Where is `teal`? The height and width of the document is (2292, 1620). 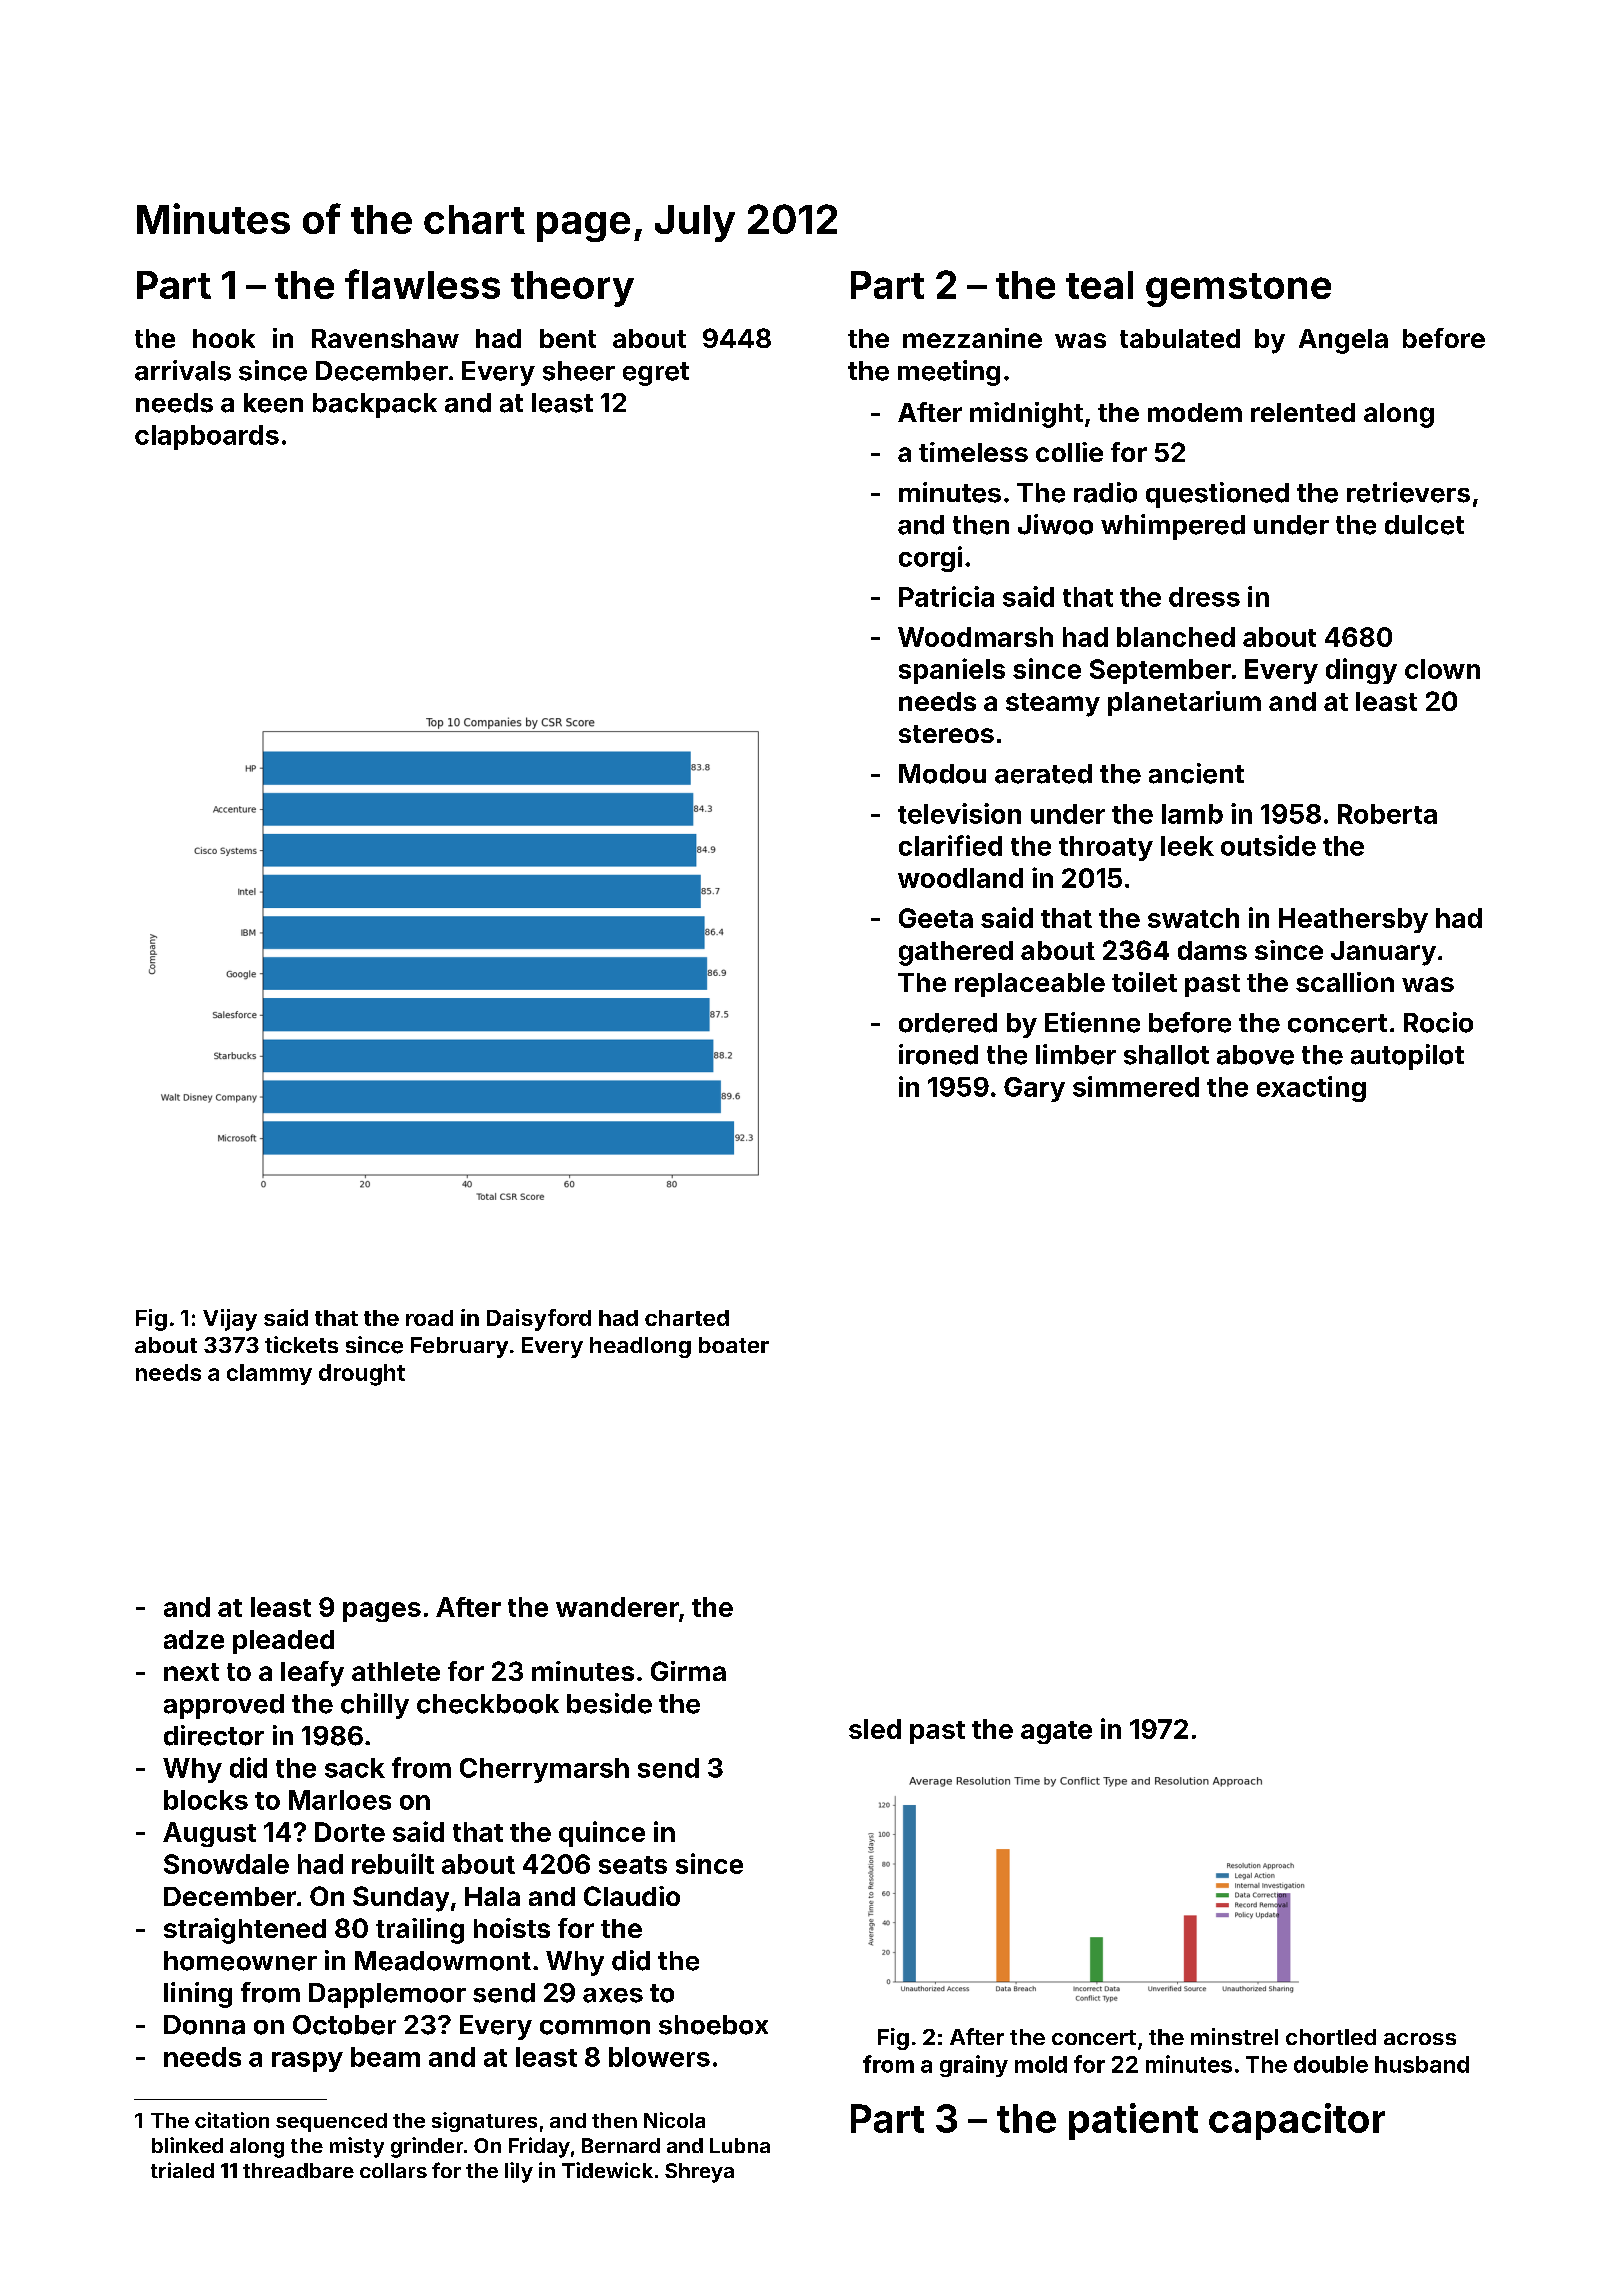 teal is located at coordinates (1099, 285).
